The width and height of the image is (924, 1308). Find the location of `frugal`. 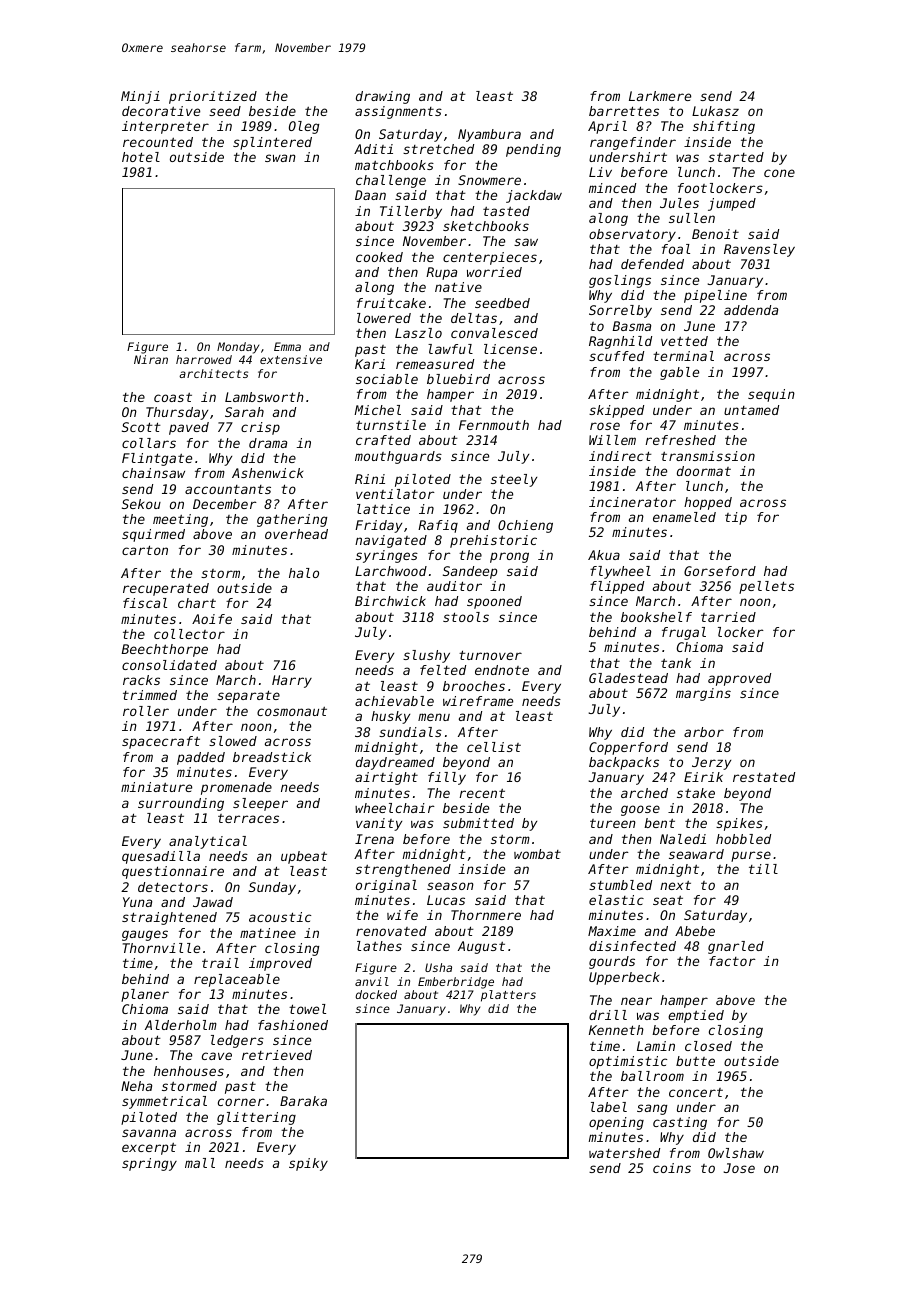

frugal is located at coordinates (684, 633).
